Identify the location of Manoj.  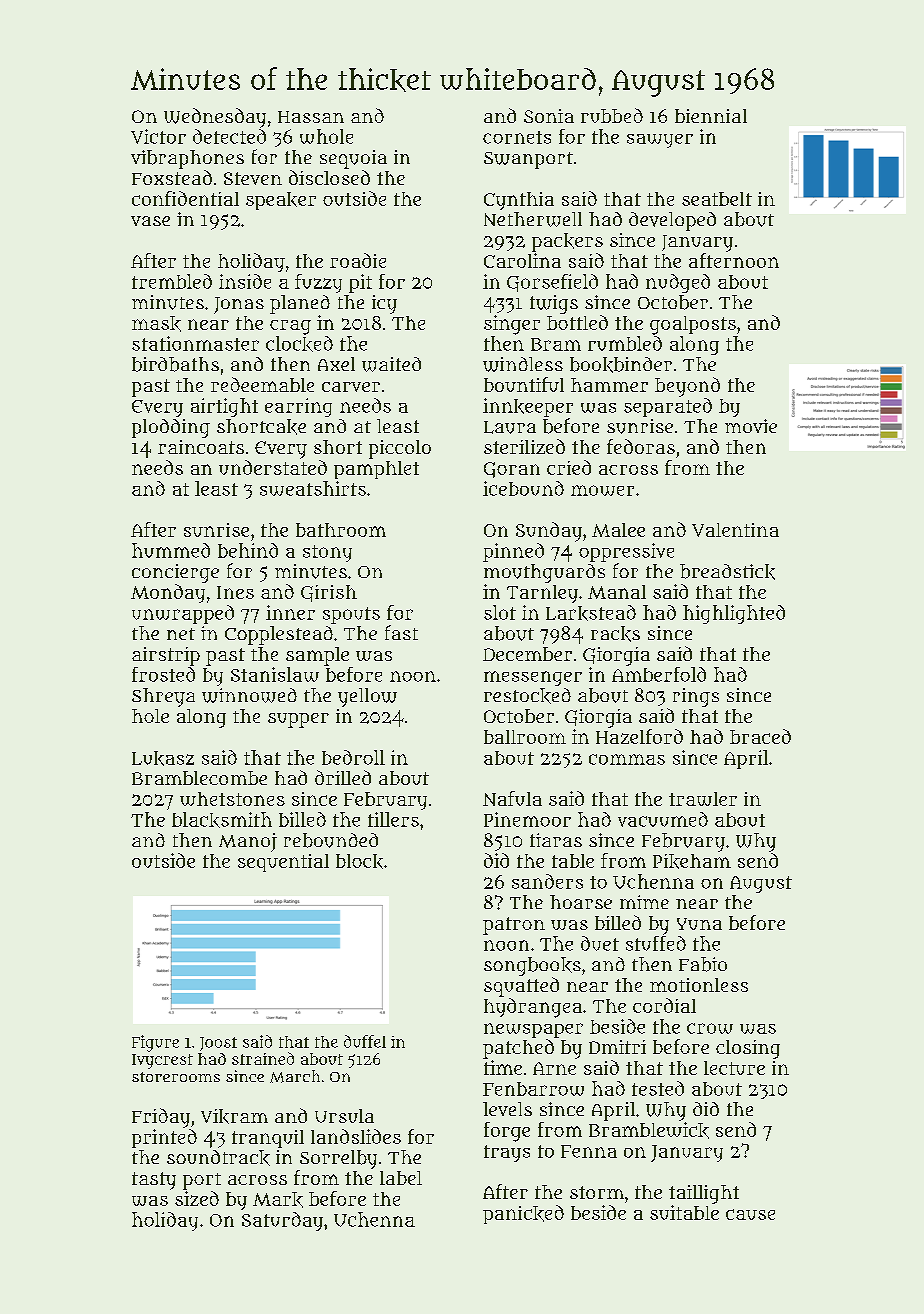
(248, 842).
